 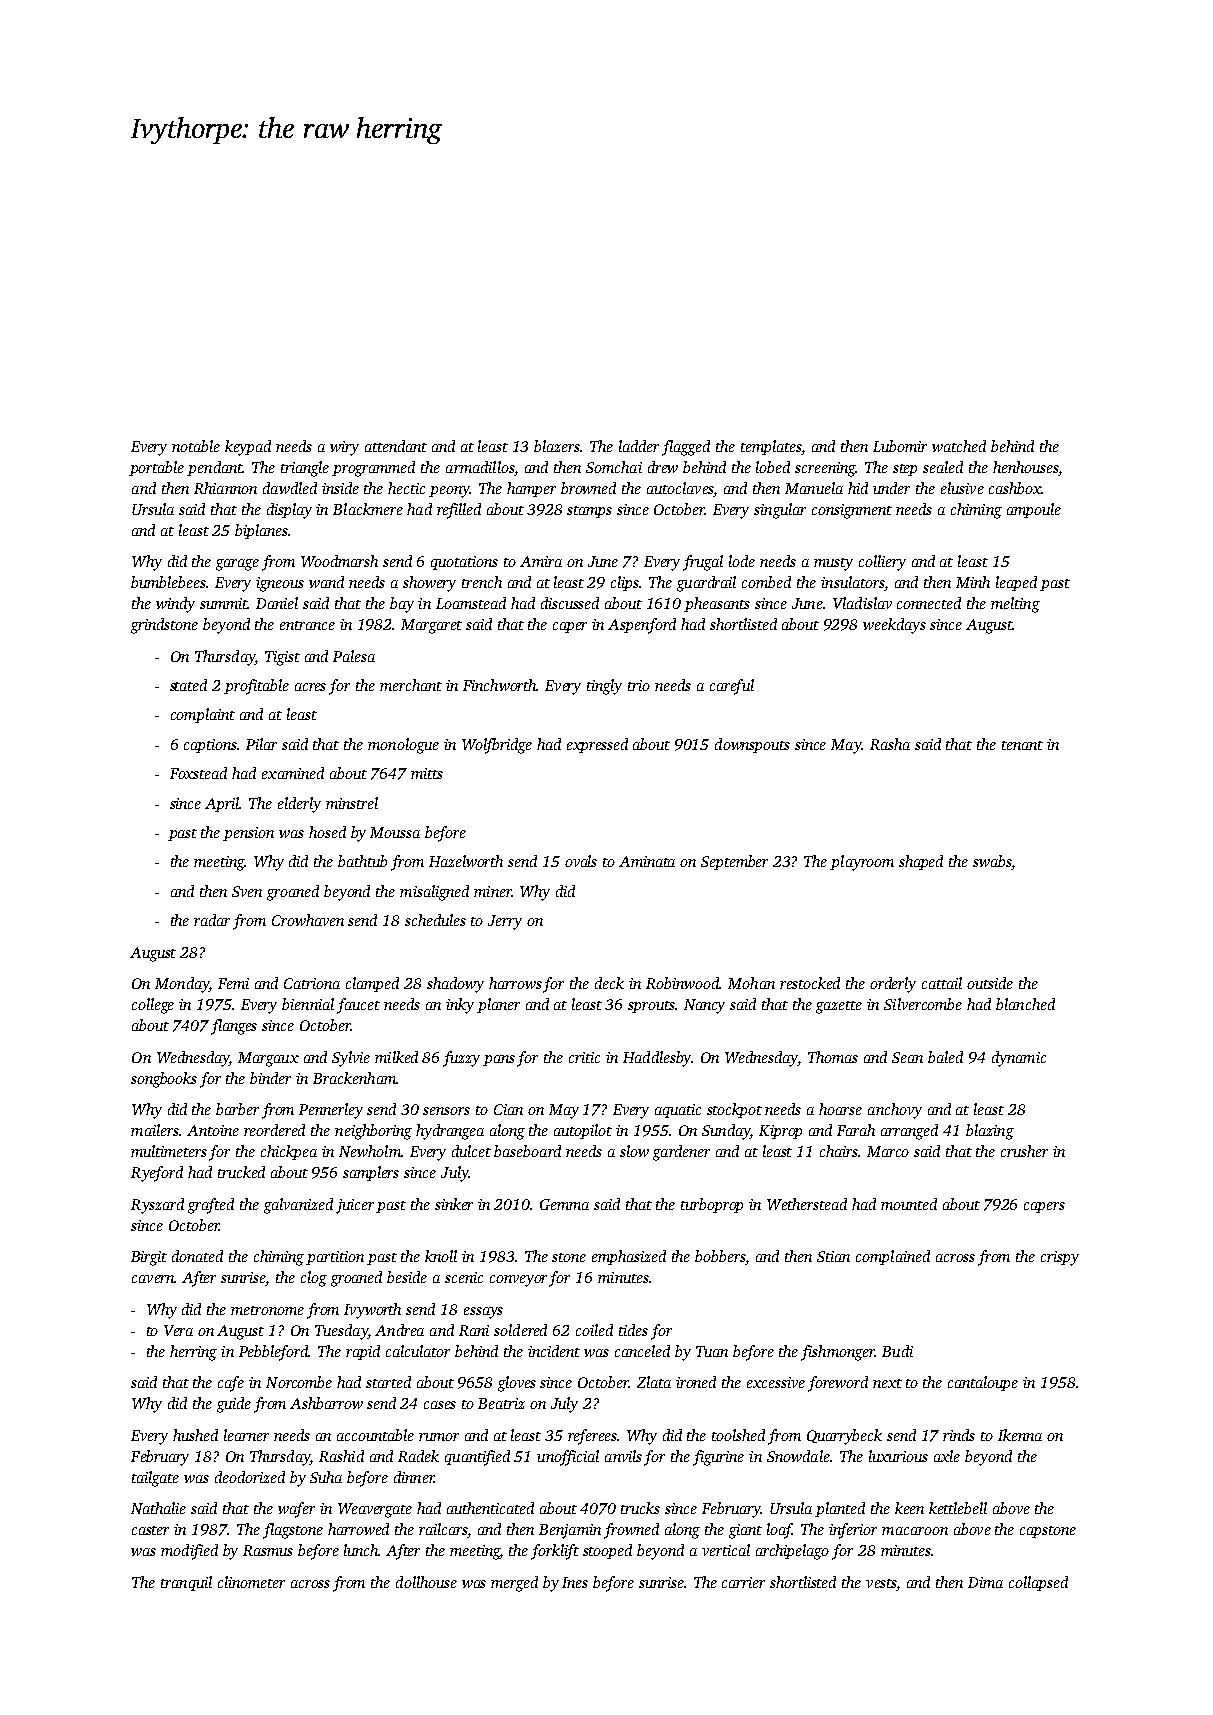 I want to click on profitable, so click(x=256, y=687).
